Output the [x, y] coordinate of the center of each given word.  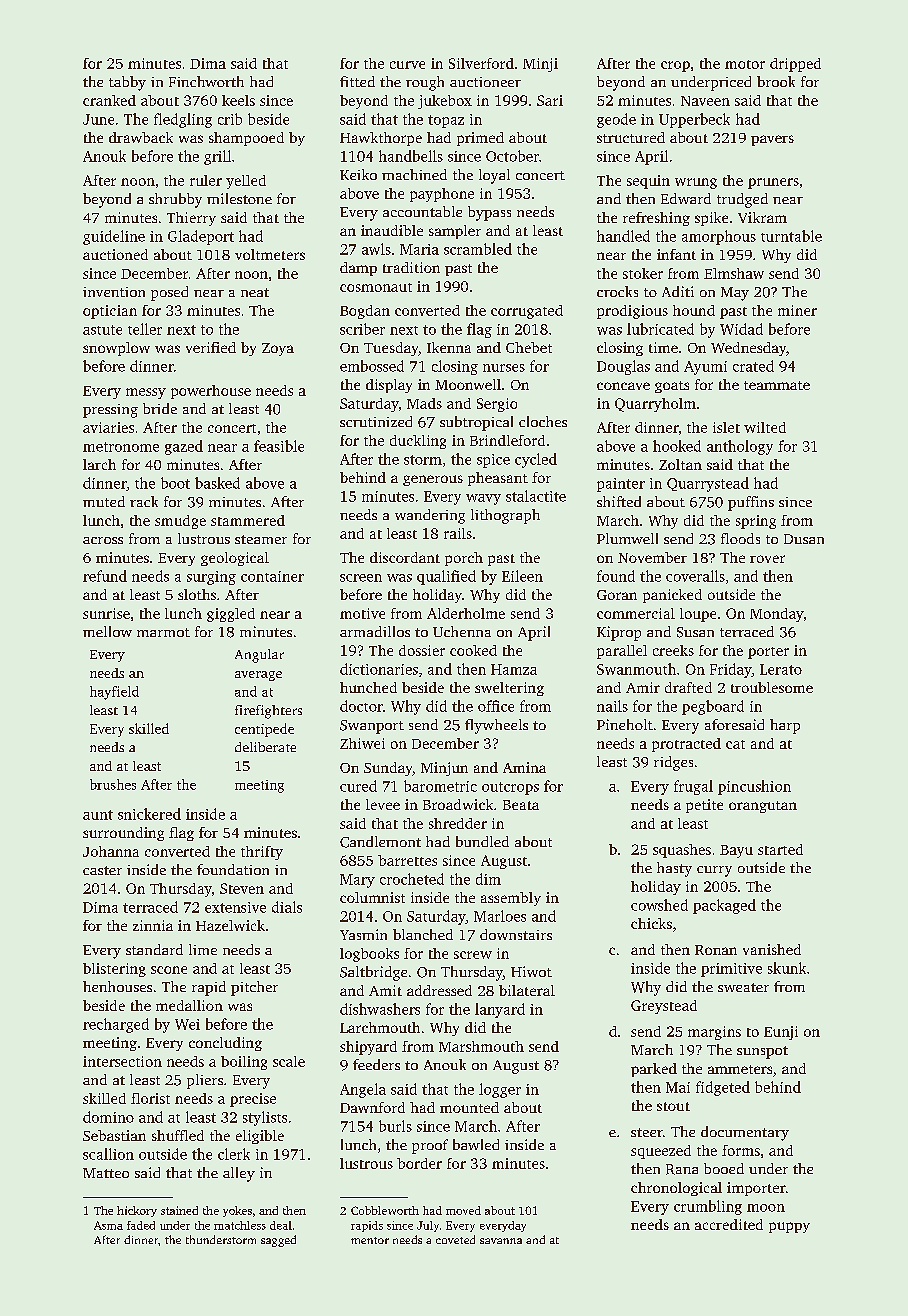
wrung [696, 183]
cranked [109, 100]
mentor [370, 1240]
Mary [357, 881]
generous [433, 480]
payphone [442, 195]
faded [141, 1225]
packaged [724, 906]
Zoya [278, 349]
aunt [98, 815]
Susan [695, 632]
